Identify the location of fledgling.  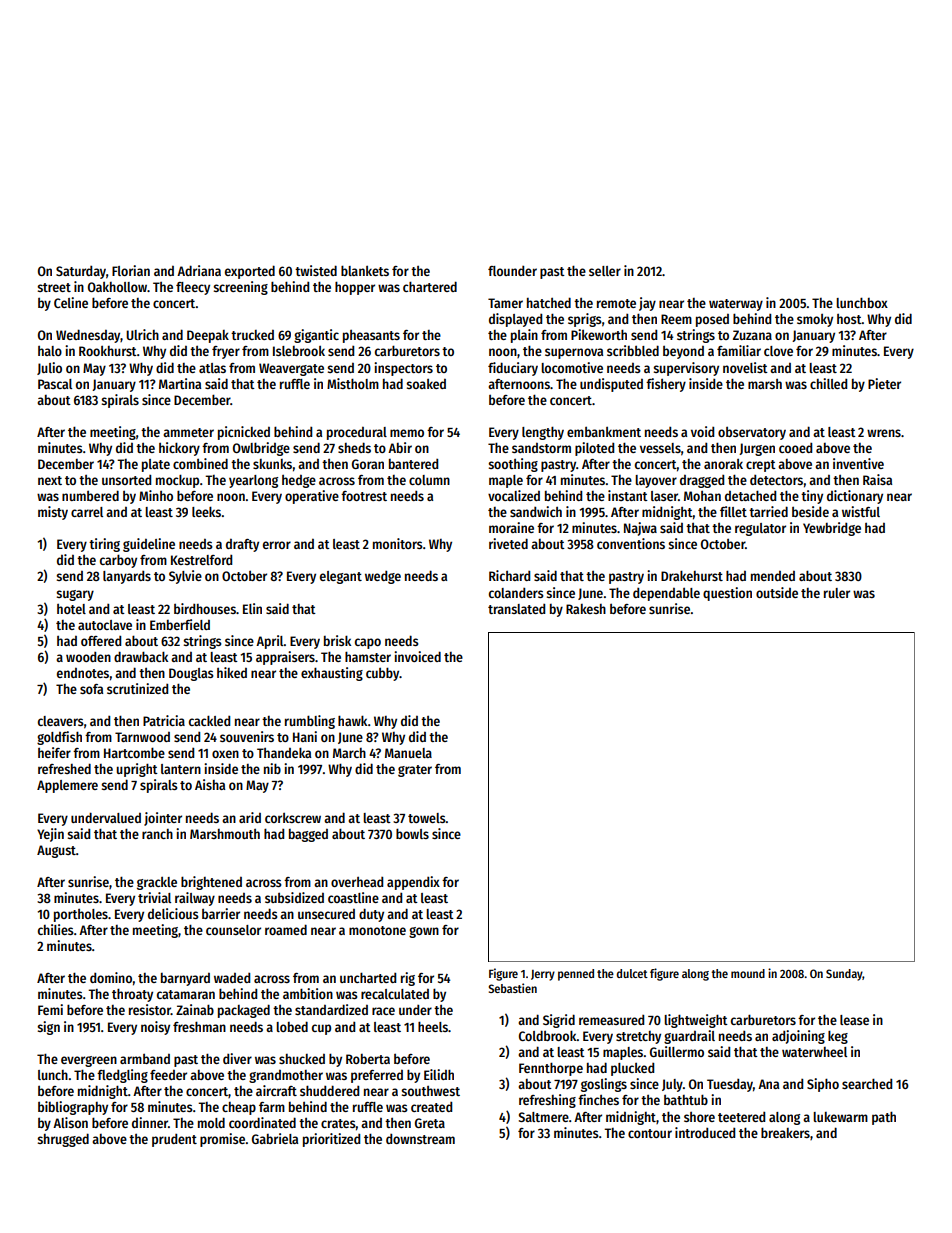
(122, 1076).
